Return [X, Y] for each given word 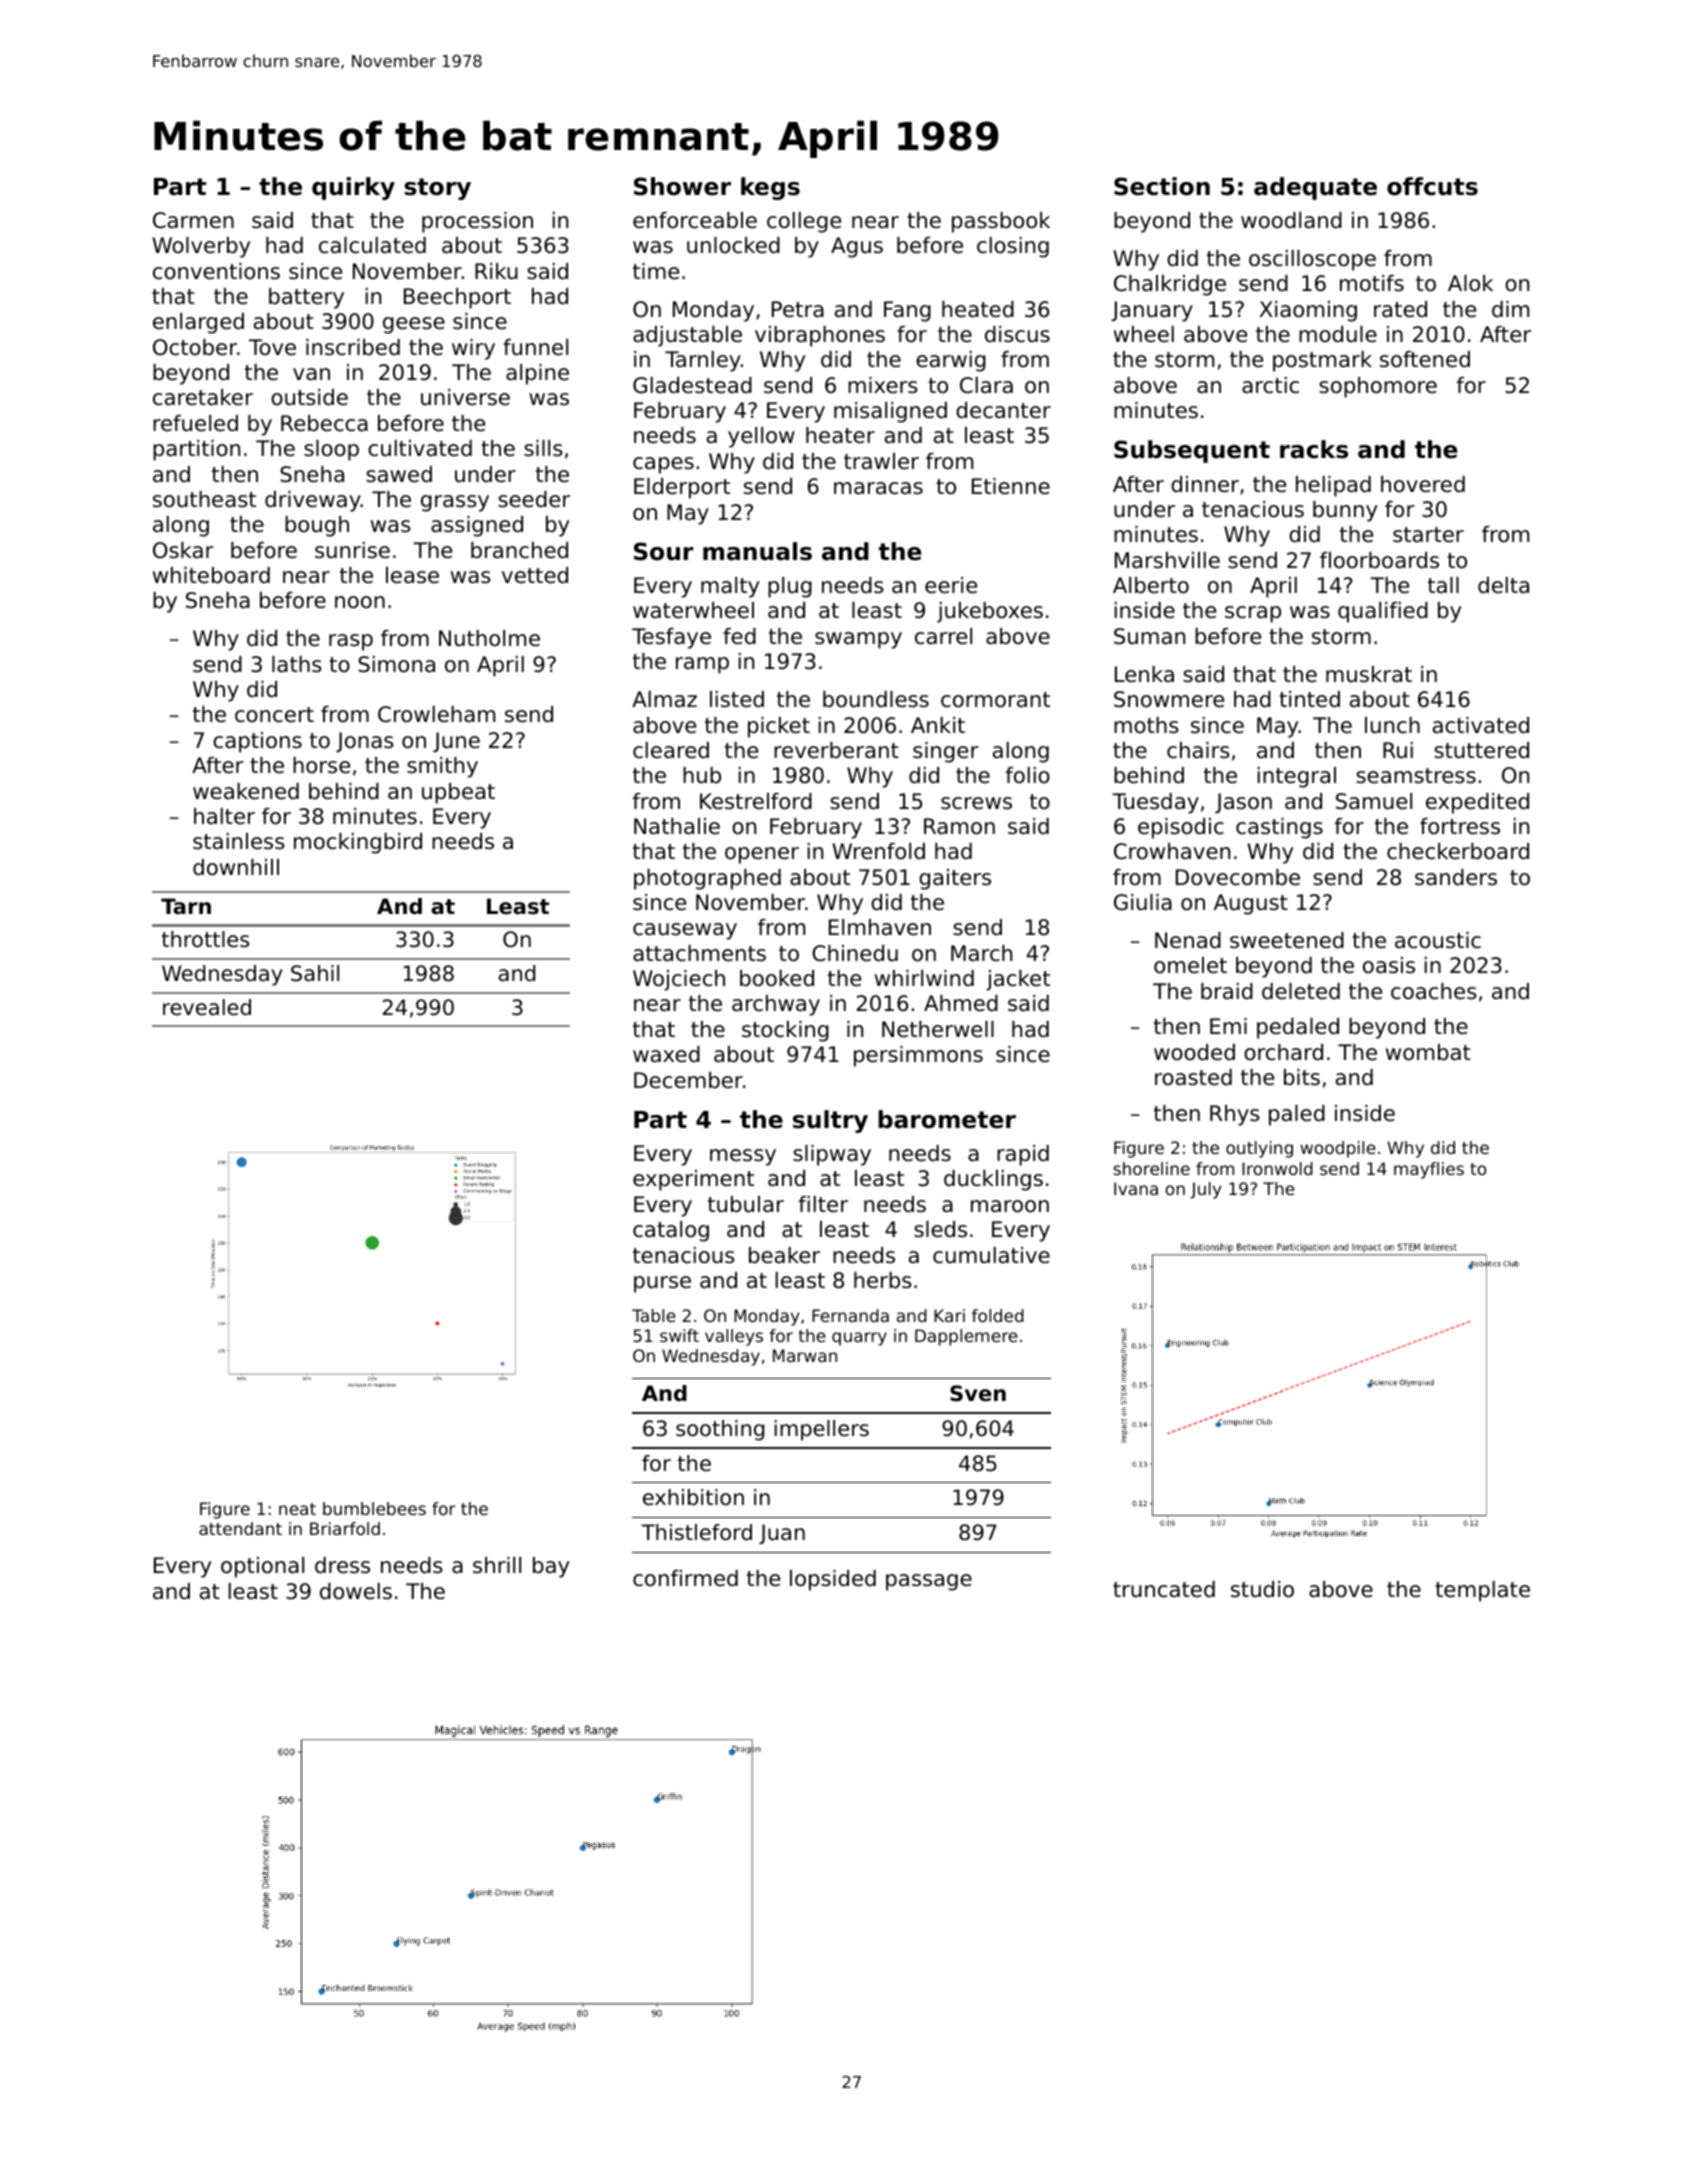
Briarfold [345, 1528]
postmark [1322, 361]
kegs [770, 188]
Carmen [193, 220]
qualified [1383, 612]
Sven [978, 1393]
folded [998, 1315]
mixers [883, 385]
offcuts [1432, 186]
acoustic [1438, 940]
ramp [702, 665]
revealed [207, 1007]
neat [297, 1509]
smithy [442, 767]
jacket [1018, 980]
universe [465, 397]
